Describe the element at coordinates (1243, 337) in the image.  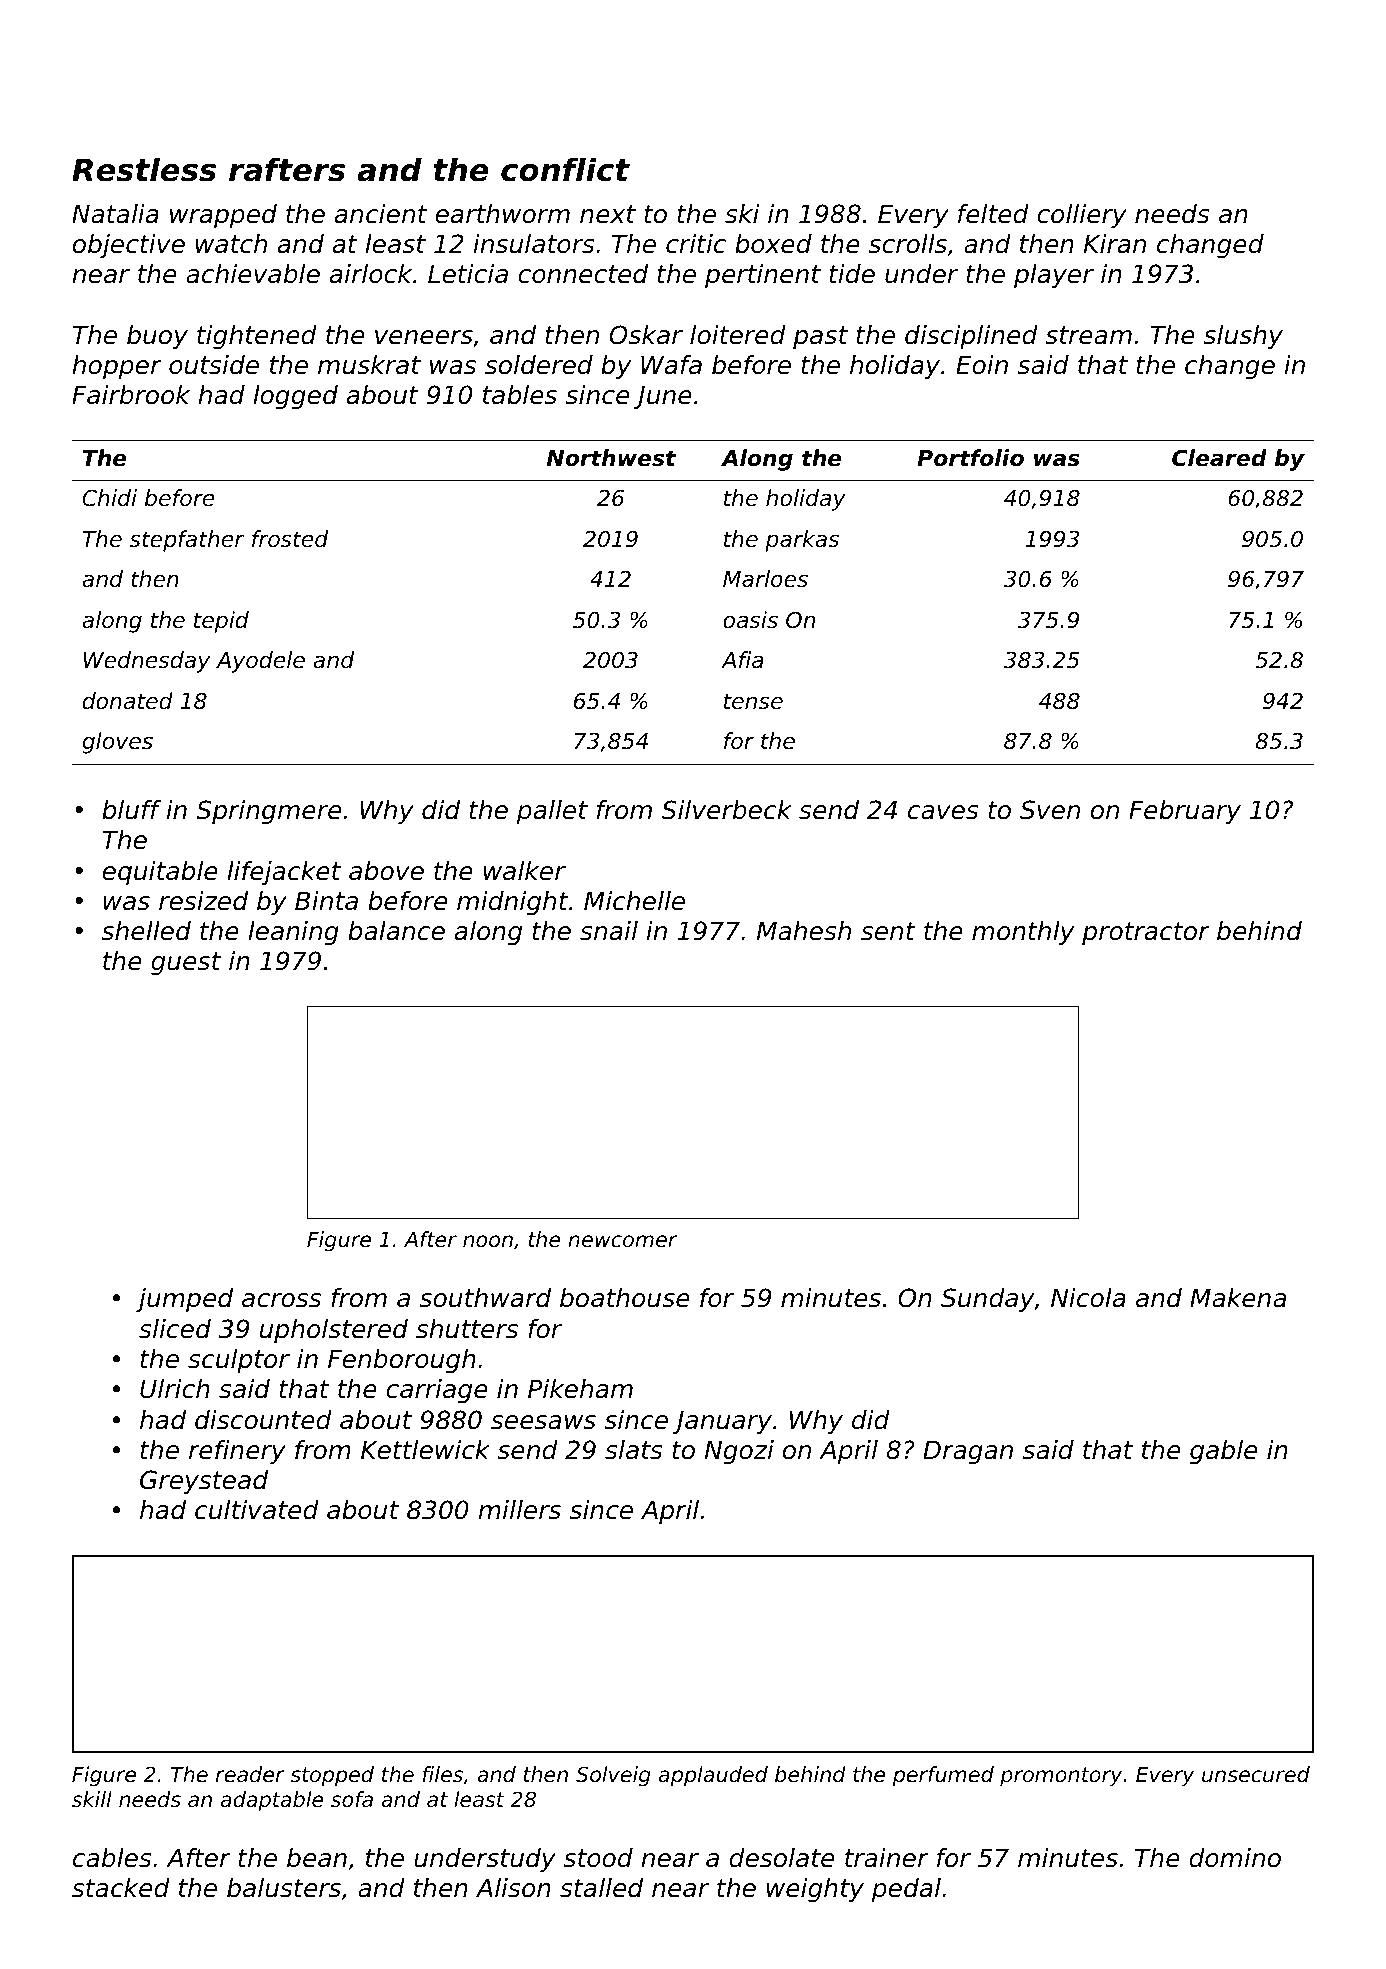
I see `slushy` at that location.
